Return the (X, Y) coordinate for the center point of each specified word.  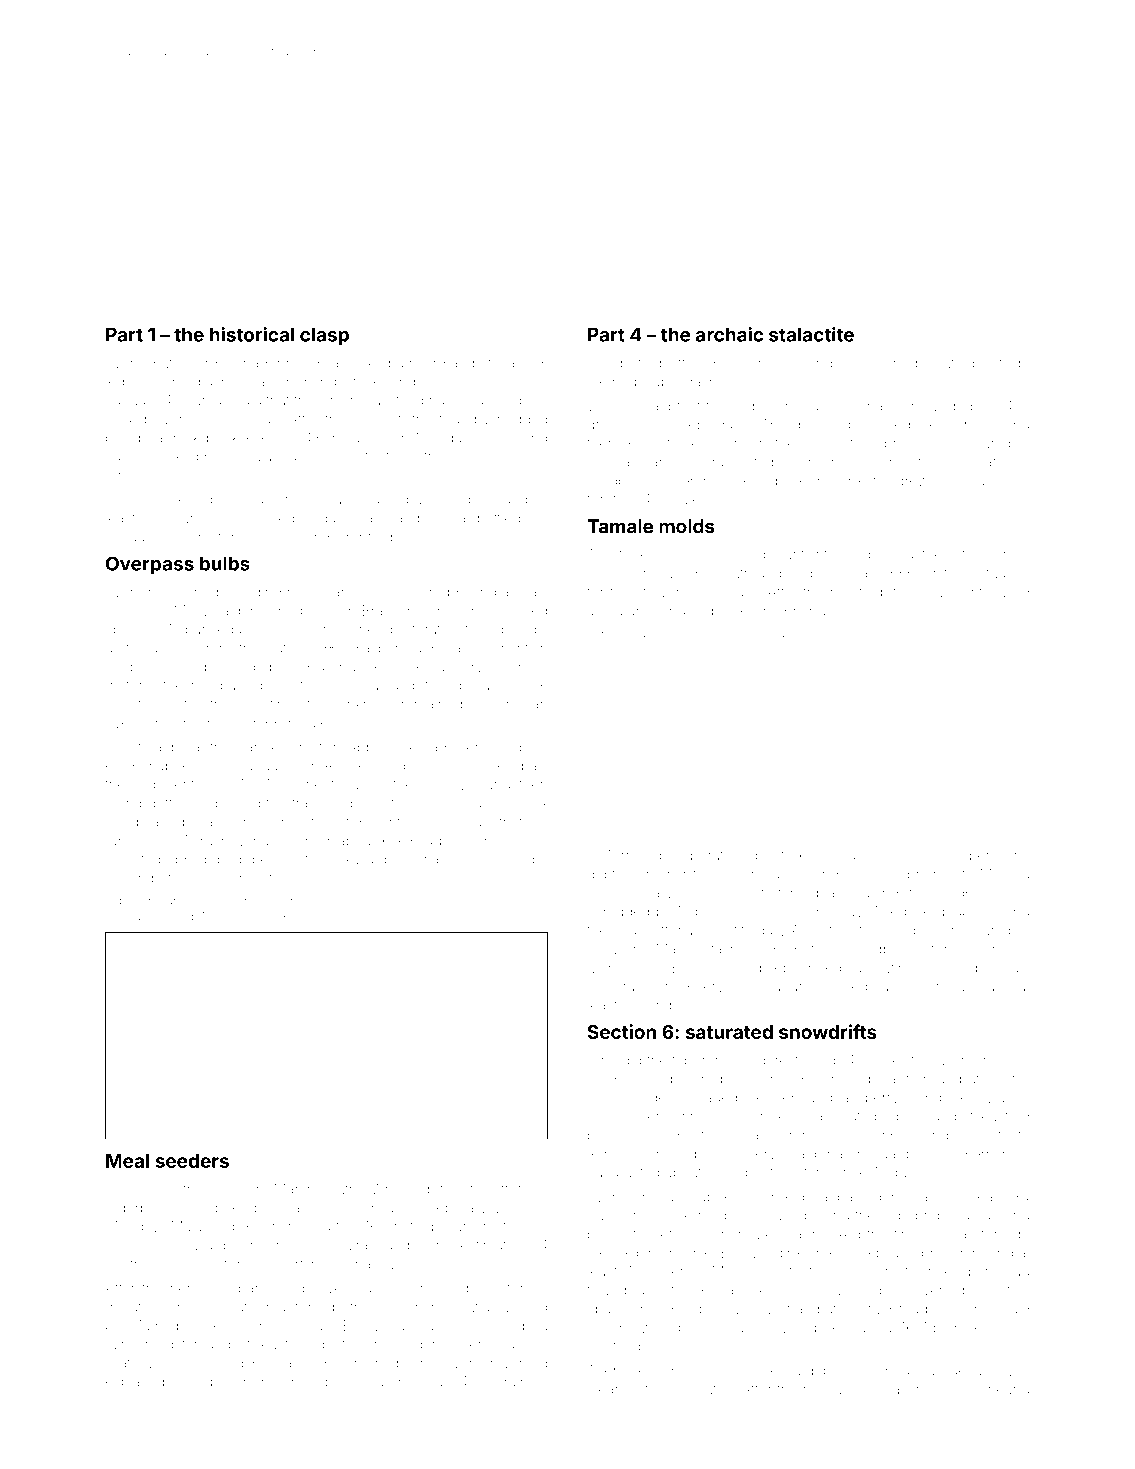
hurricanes (622, 1215)
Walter (215, 916)
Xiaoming (273, 1228)
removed (927, 406)
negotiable (646, 383)
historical (252, 334)
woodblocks (885, 949)
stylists (609, 1099)
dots (995, 1135)
